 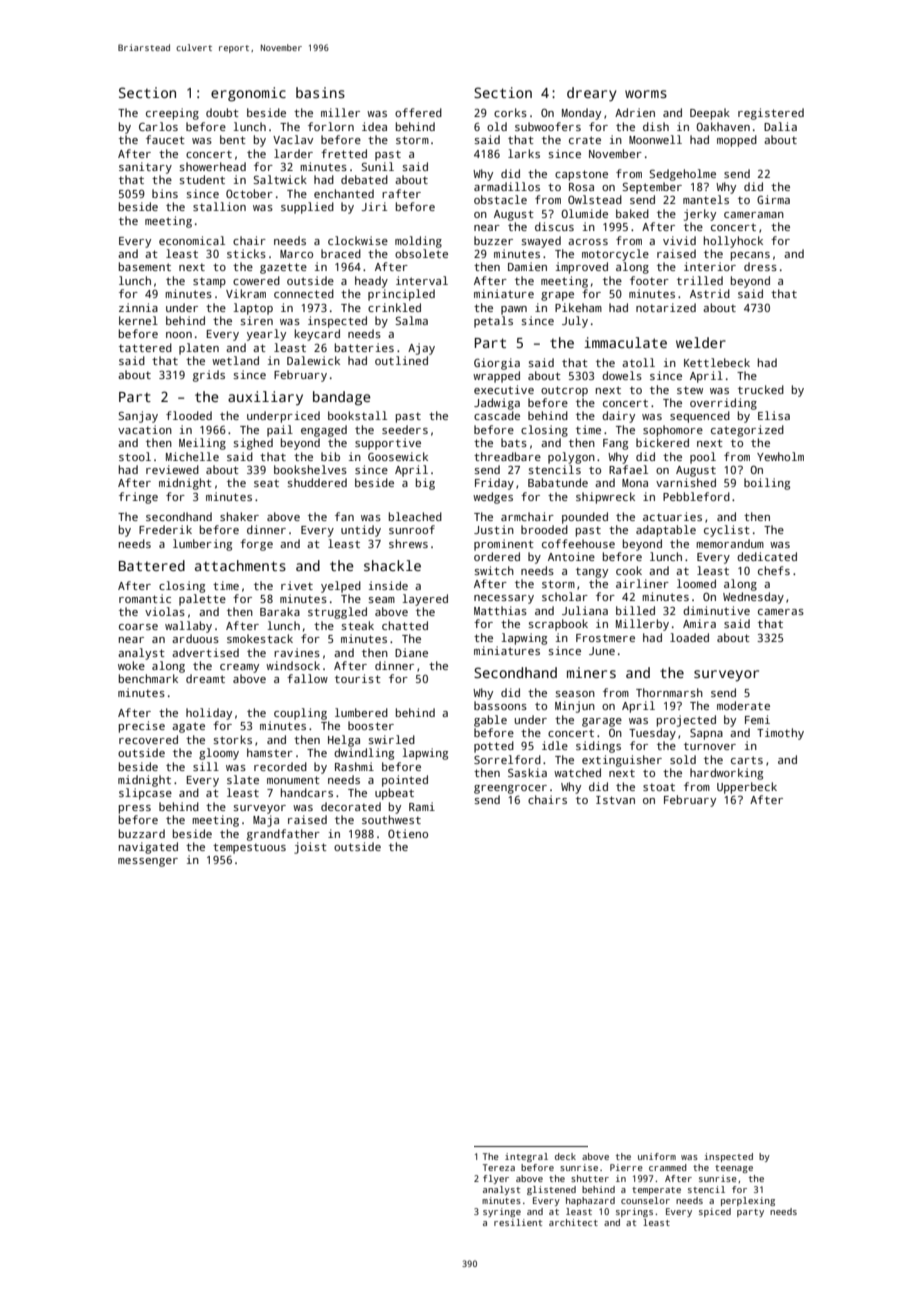 I want to click on tempestuous, so click(x=249, y=848).
